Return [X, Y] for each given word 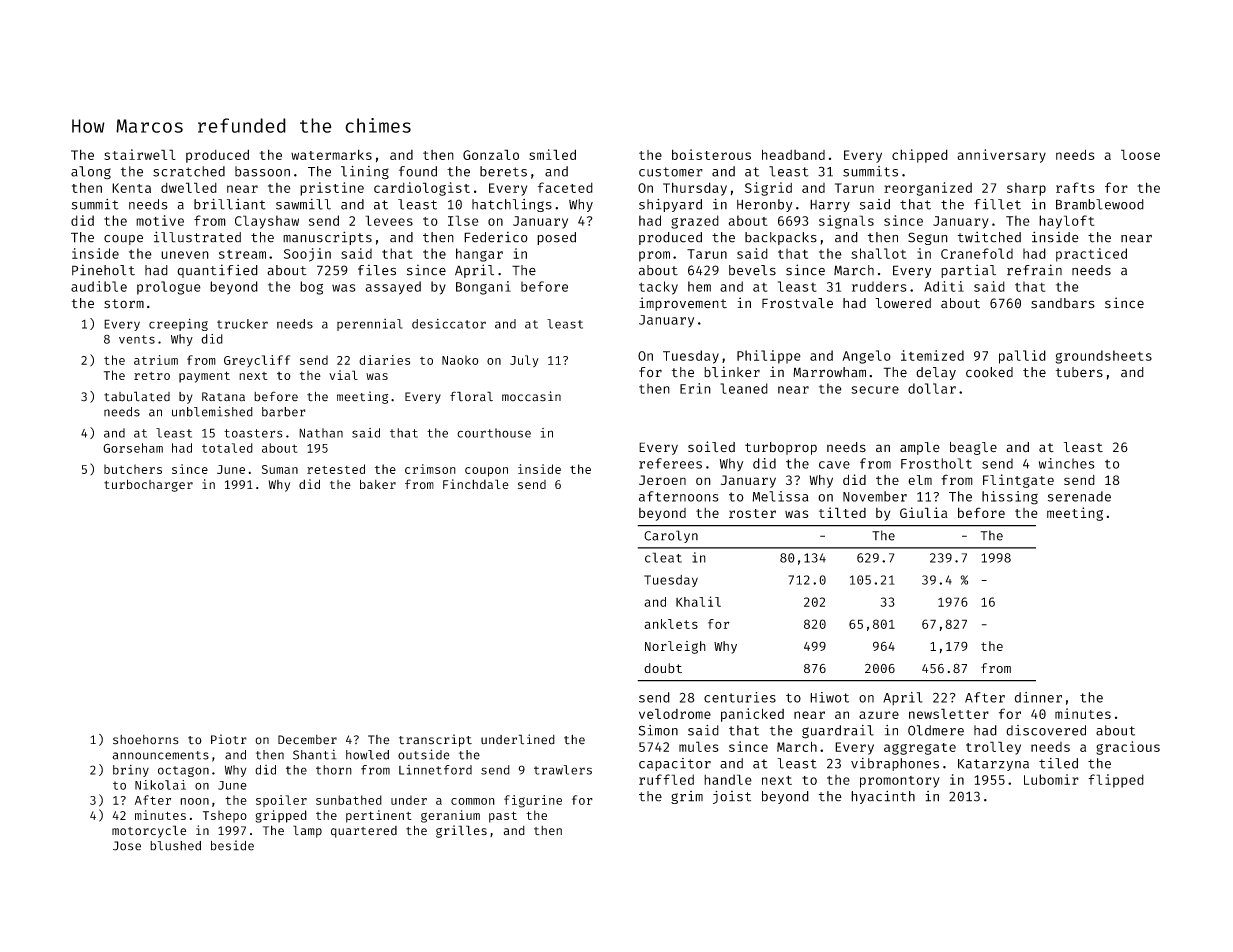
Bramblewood [1100, 204]
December [307, 740]
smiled [552, 154]
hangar [479, 255]
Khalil [698, 601]
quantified [217, 271]
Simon [658, 730]
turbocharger [148, 485]
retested [336, 469]
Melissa [780, 496]
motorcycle [149, 831]
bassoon [262, 171]
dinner [1038, 697]
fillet [997, 204]
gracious [1128, 748]
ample [920, 448]
